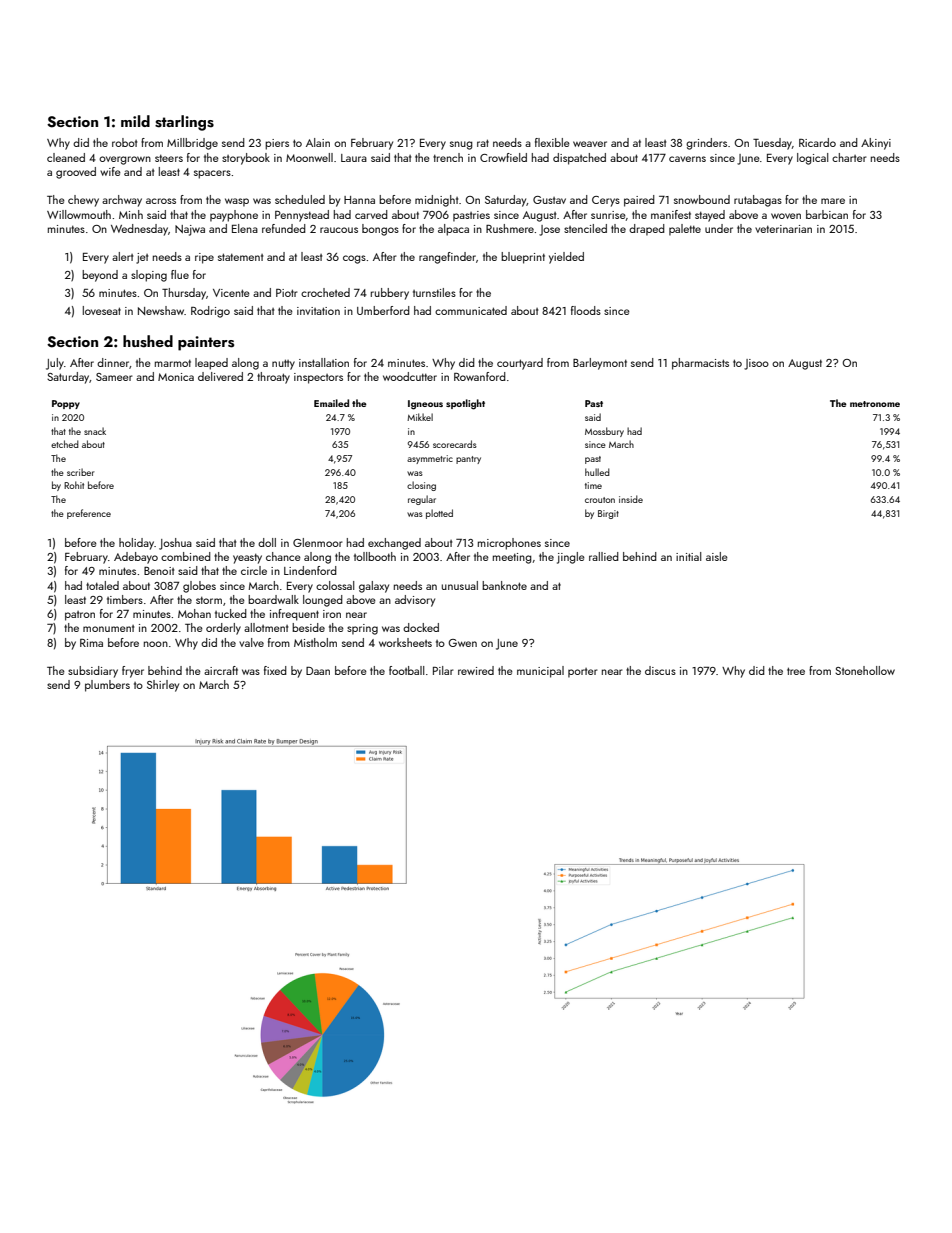  Describe the element at coordinates (706, 144) in the screenshot. I see `grinders` at that location.
